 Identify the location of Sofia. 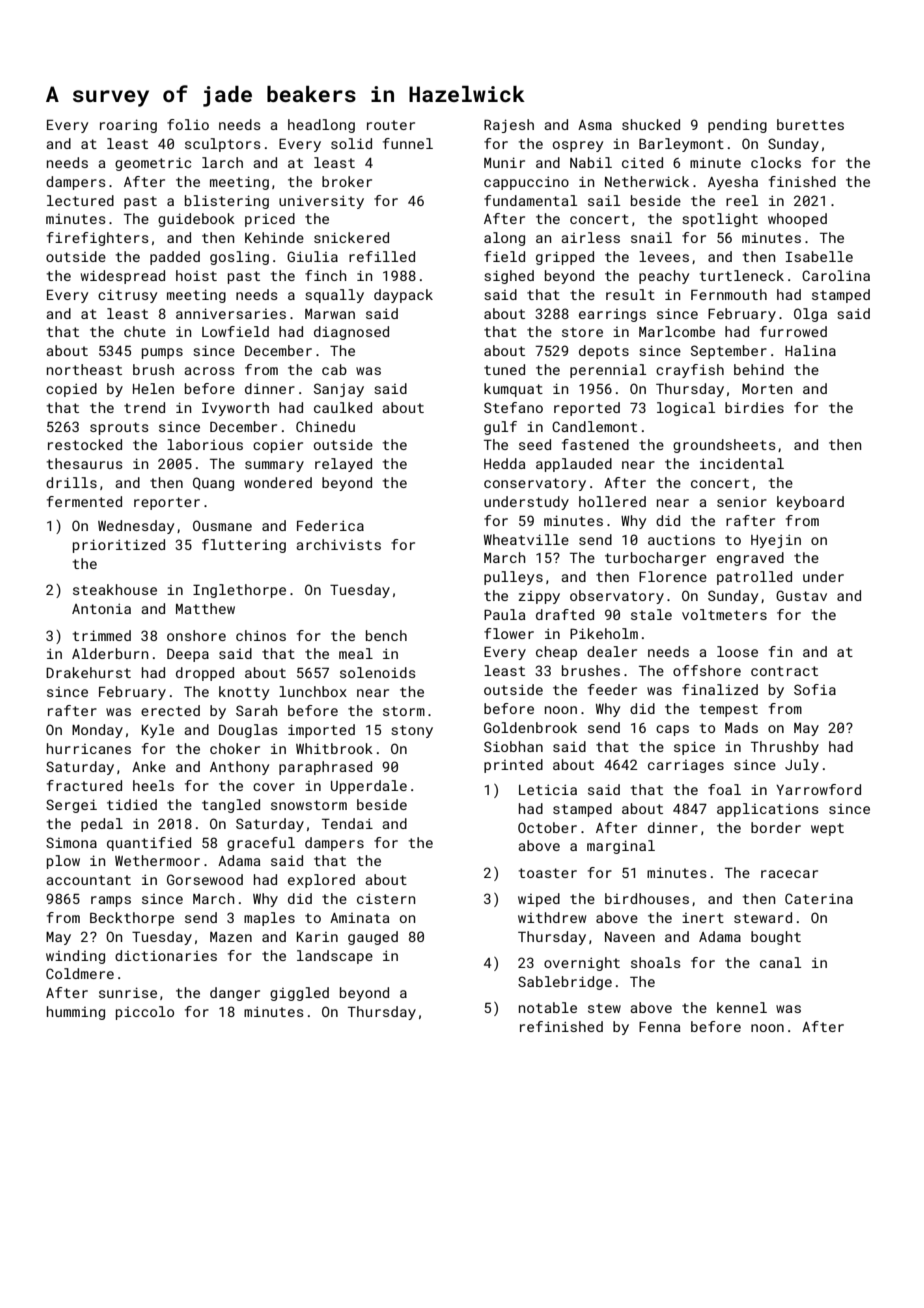
(815, 689).
